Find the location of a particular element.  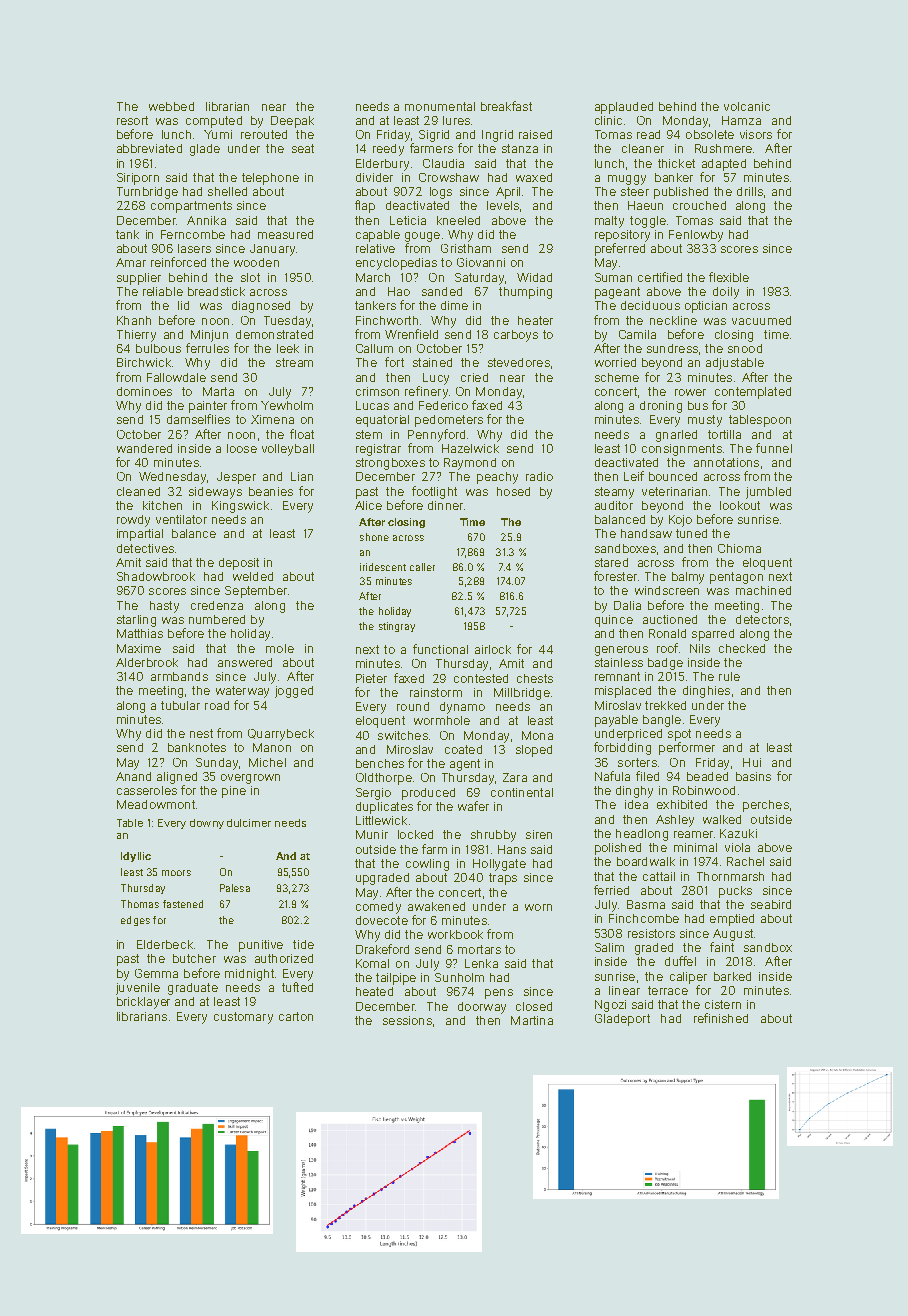

starling is located at coordinates (136, 621).
